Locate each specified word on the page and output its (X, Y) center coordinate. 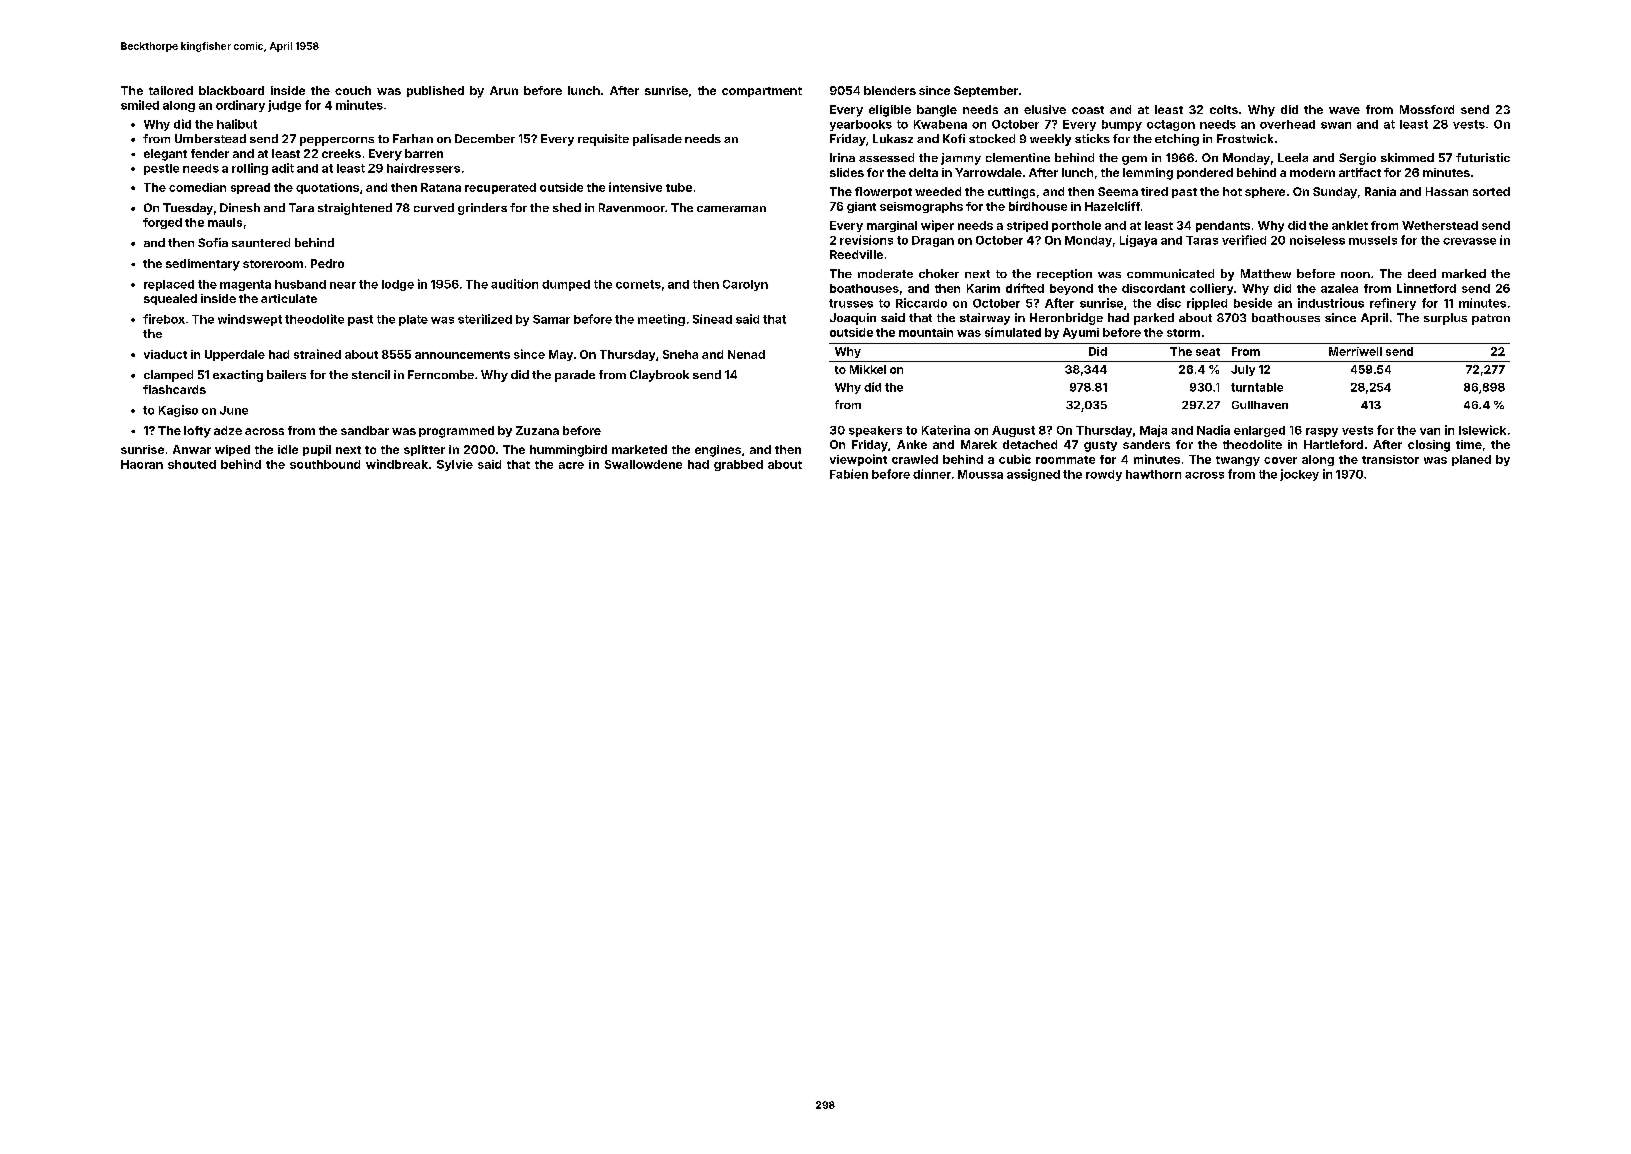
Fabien (849, 474)
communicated (1170, 273)
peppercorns (337, 141)
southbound (325, 464)
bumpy (1122, 125)
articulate (289, 298)
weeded (938, 191)
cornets (638, 284)
